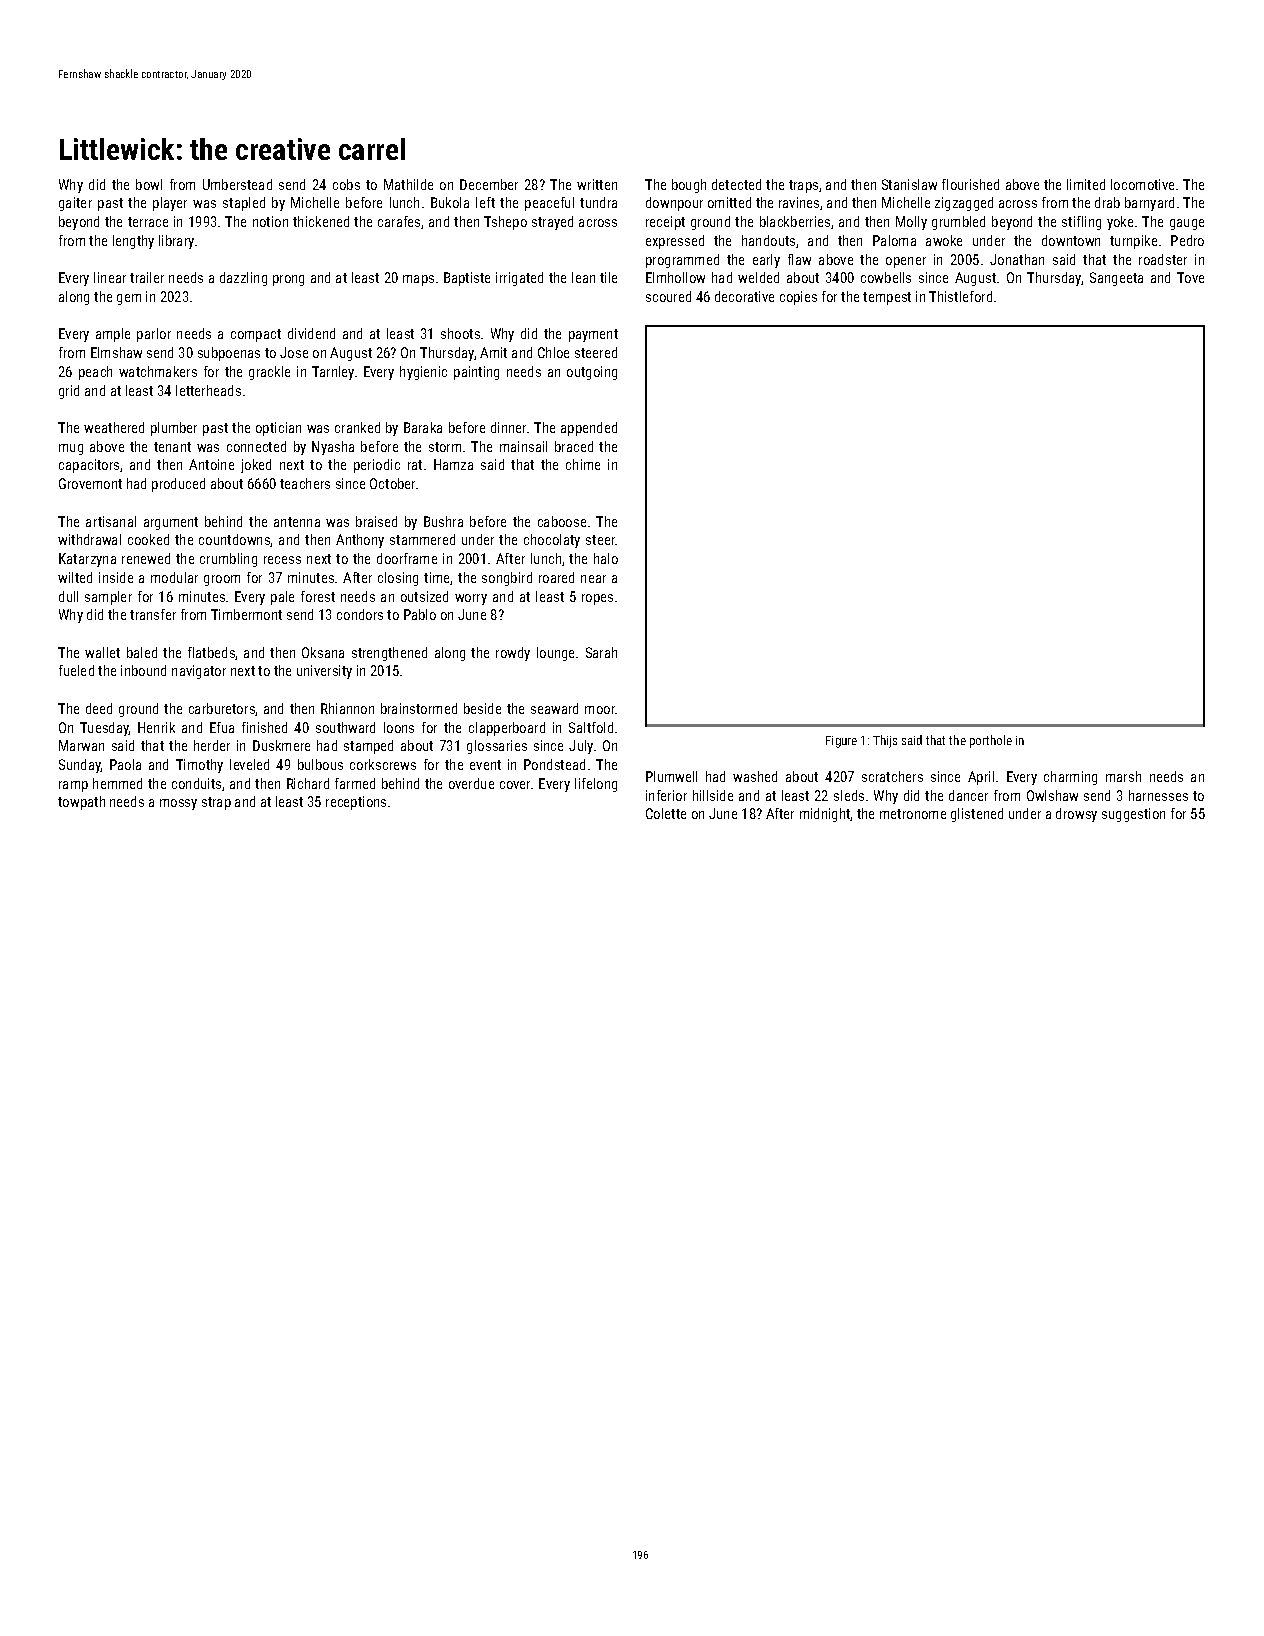 Image resolution: width=1264 pixels, height=1636 pixels. What do you see at coordinates (154, 335) in the screenshot?
I see `parlor` at bounding box center [154, 335].
